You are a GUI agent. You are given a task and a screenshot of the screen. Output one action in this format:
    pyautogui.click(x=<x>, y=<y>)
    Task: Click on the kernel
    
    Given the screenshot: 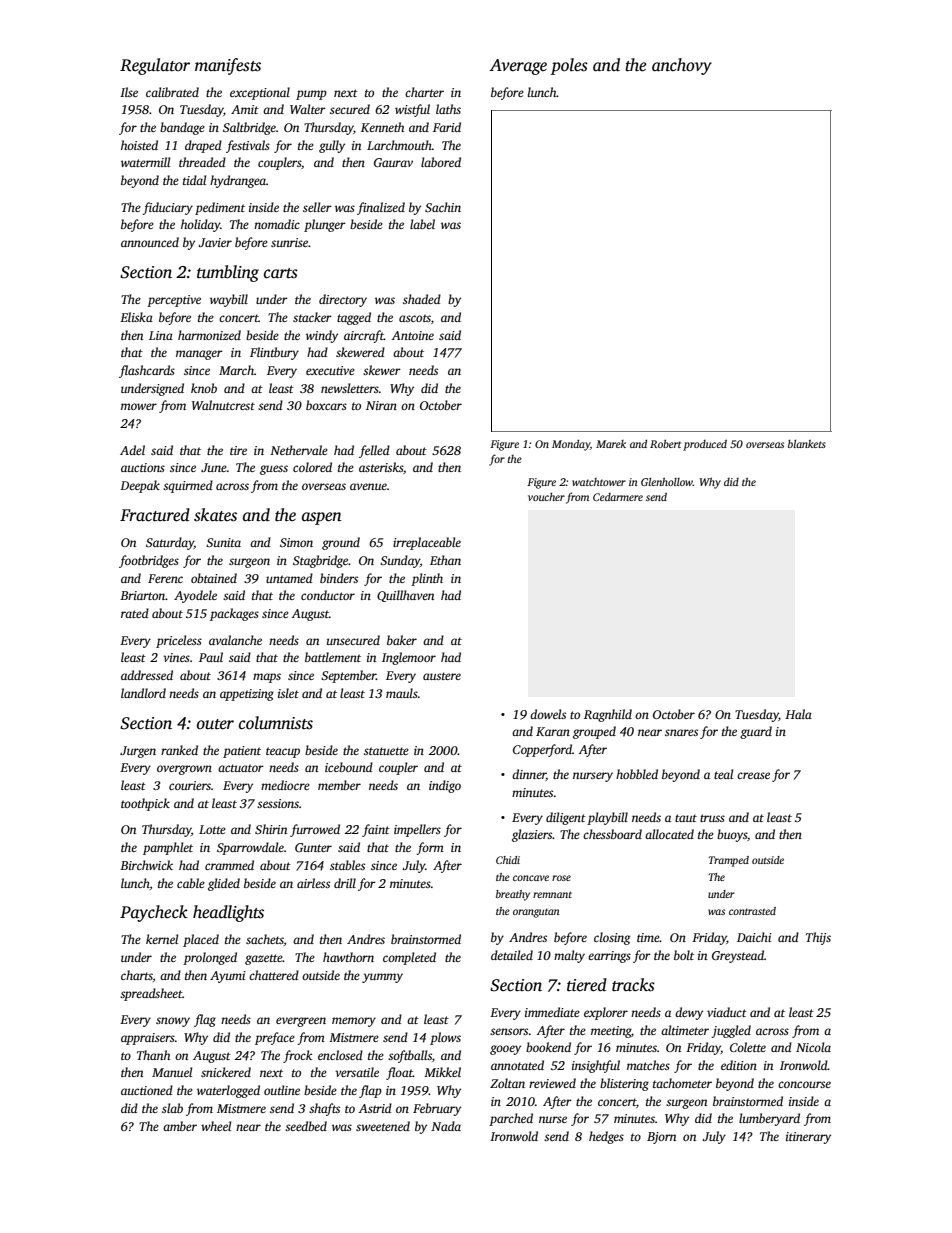 What is the action you would take?
    pyautogui.click(x=162, y=939)
